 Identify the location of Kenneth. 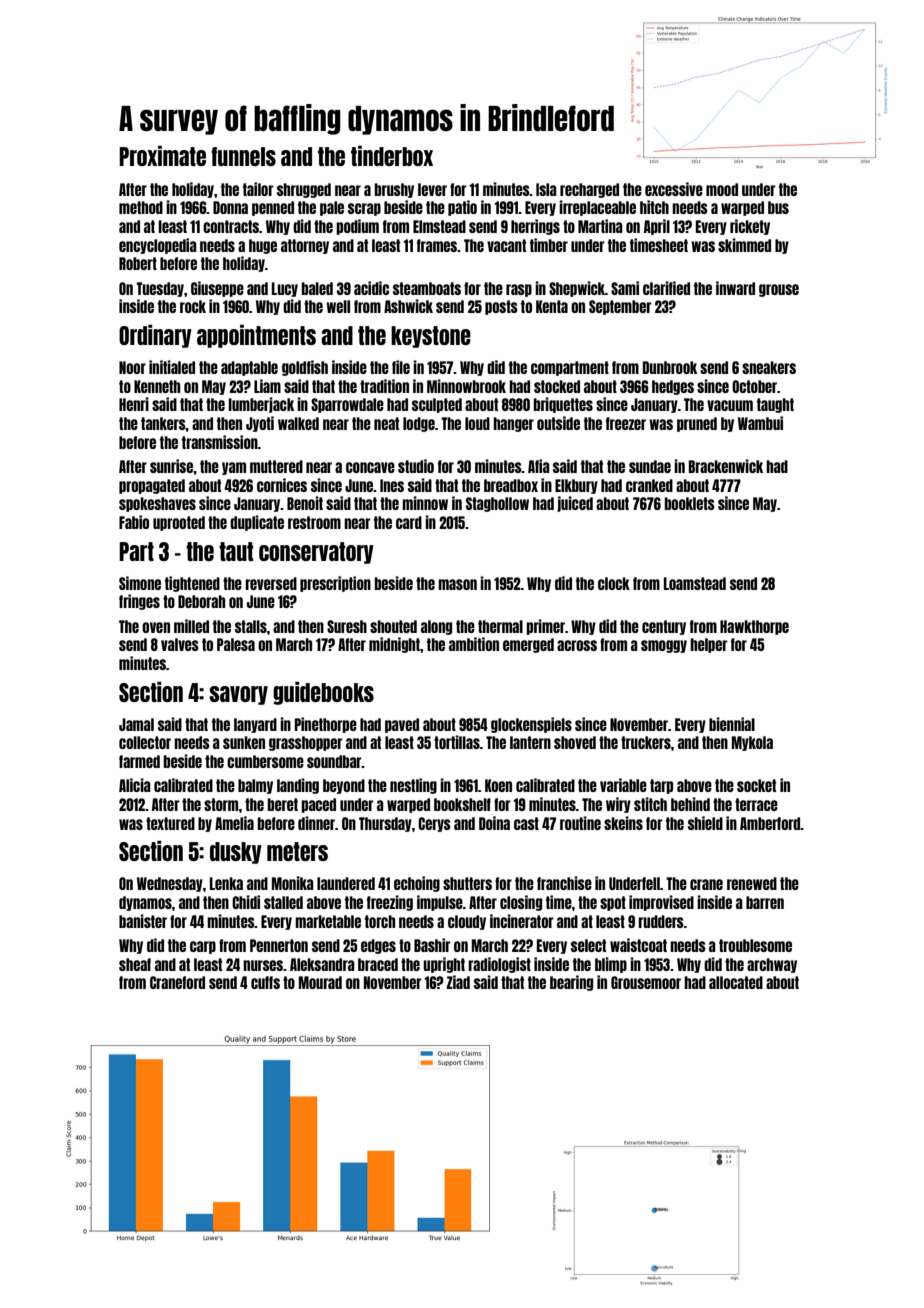
(157, 386).
